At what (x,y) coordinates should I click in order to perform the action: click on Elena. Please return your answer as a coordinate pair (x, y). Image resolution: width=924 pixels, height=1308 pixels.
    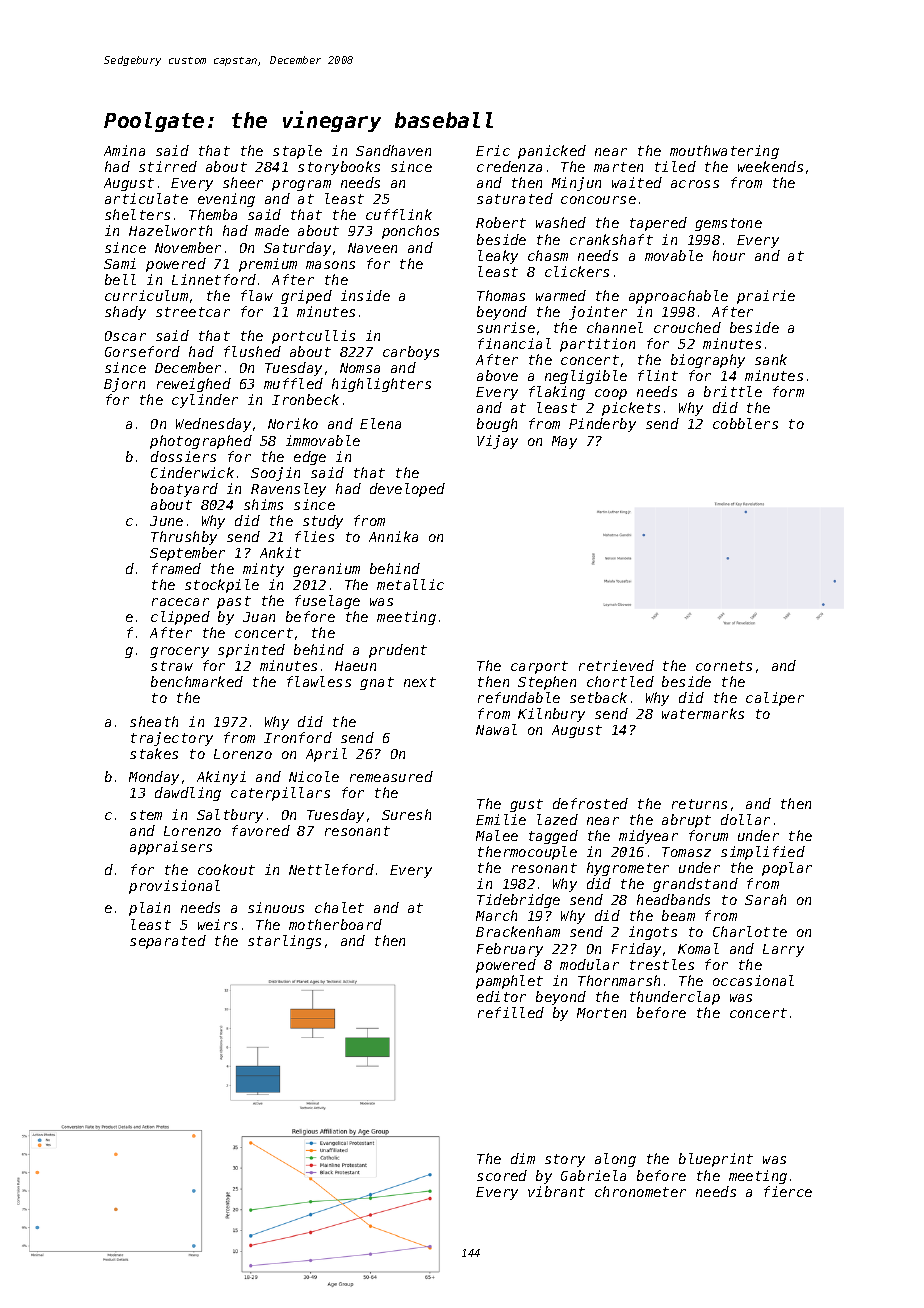
    Looking at the image, I should click on (380, 423).
